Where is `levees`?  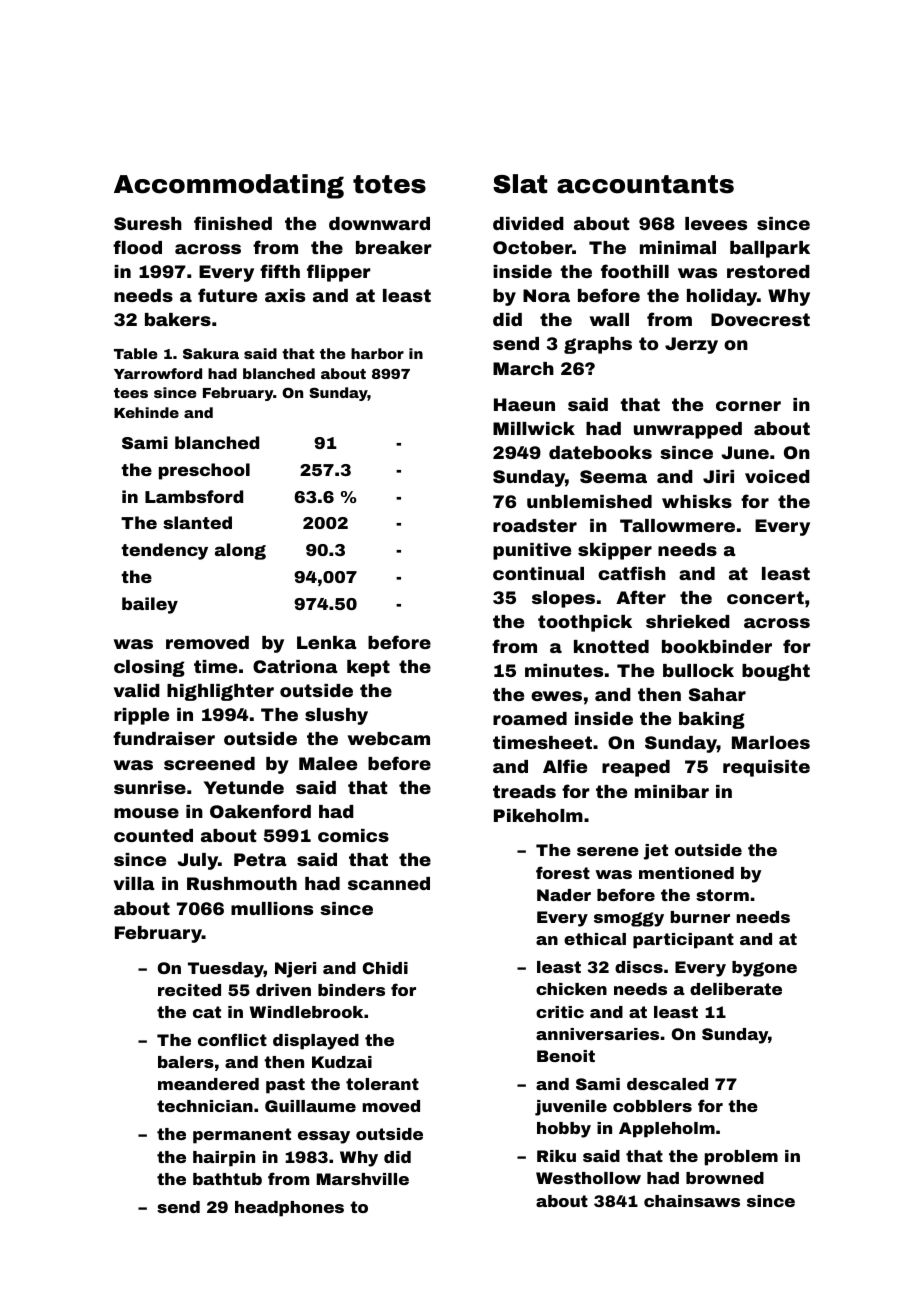
levees is located at coordinates (716, 223).
